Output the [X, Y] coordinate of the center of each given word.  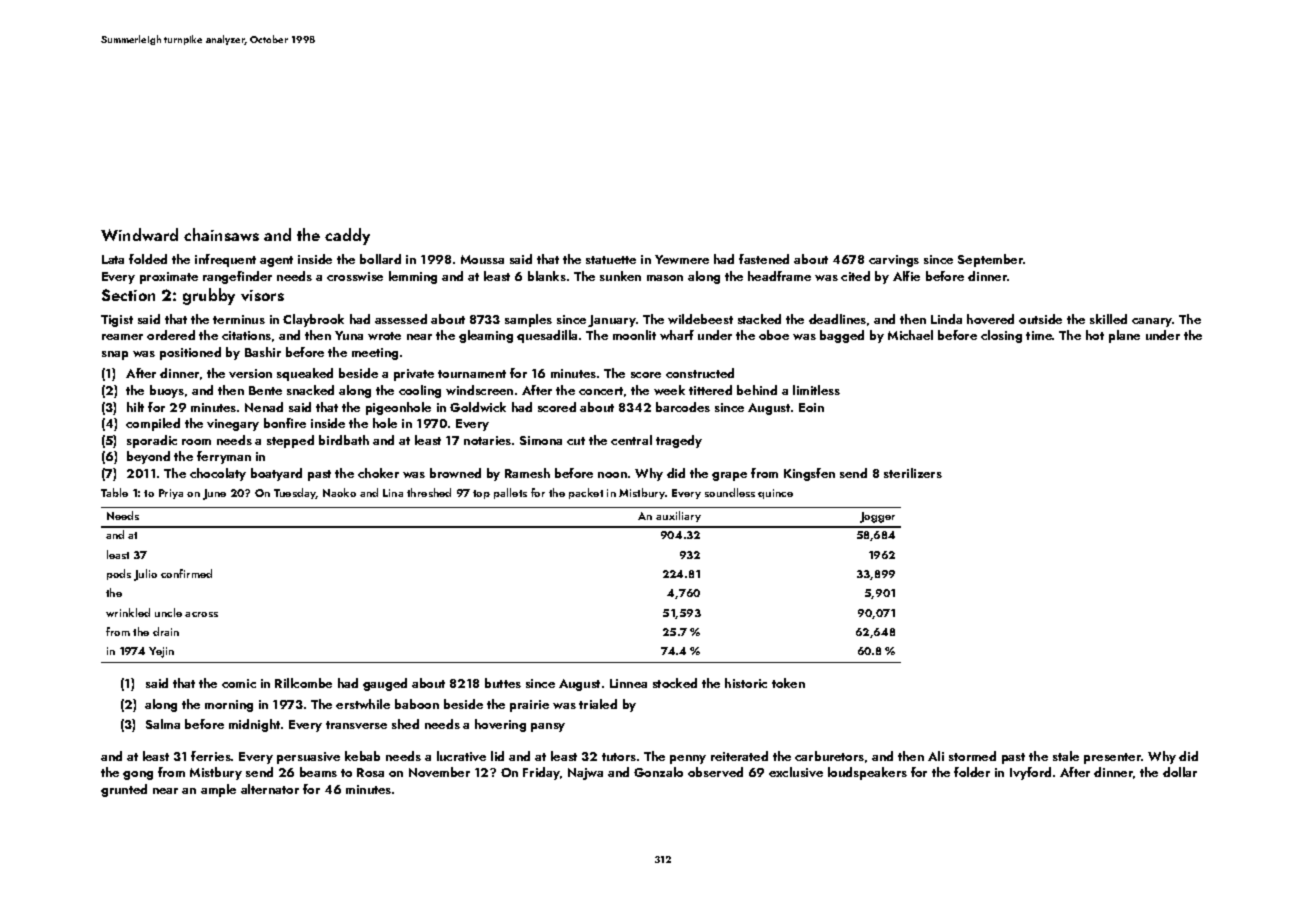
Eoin [811, 407]
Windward [139, 234]
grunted [124, 790]
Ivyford [1030, 773]
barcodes [683, 407]
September [991, 260]
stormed [972, 756]
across [201, 614]
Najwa [585, 774]
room [196, 442]
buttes [503, 683]
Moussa [482, 259]
